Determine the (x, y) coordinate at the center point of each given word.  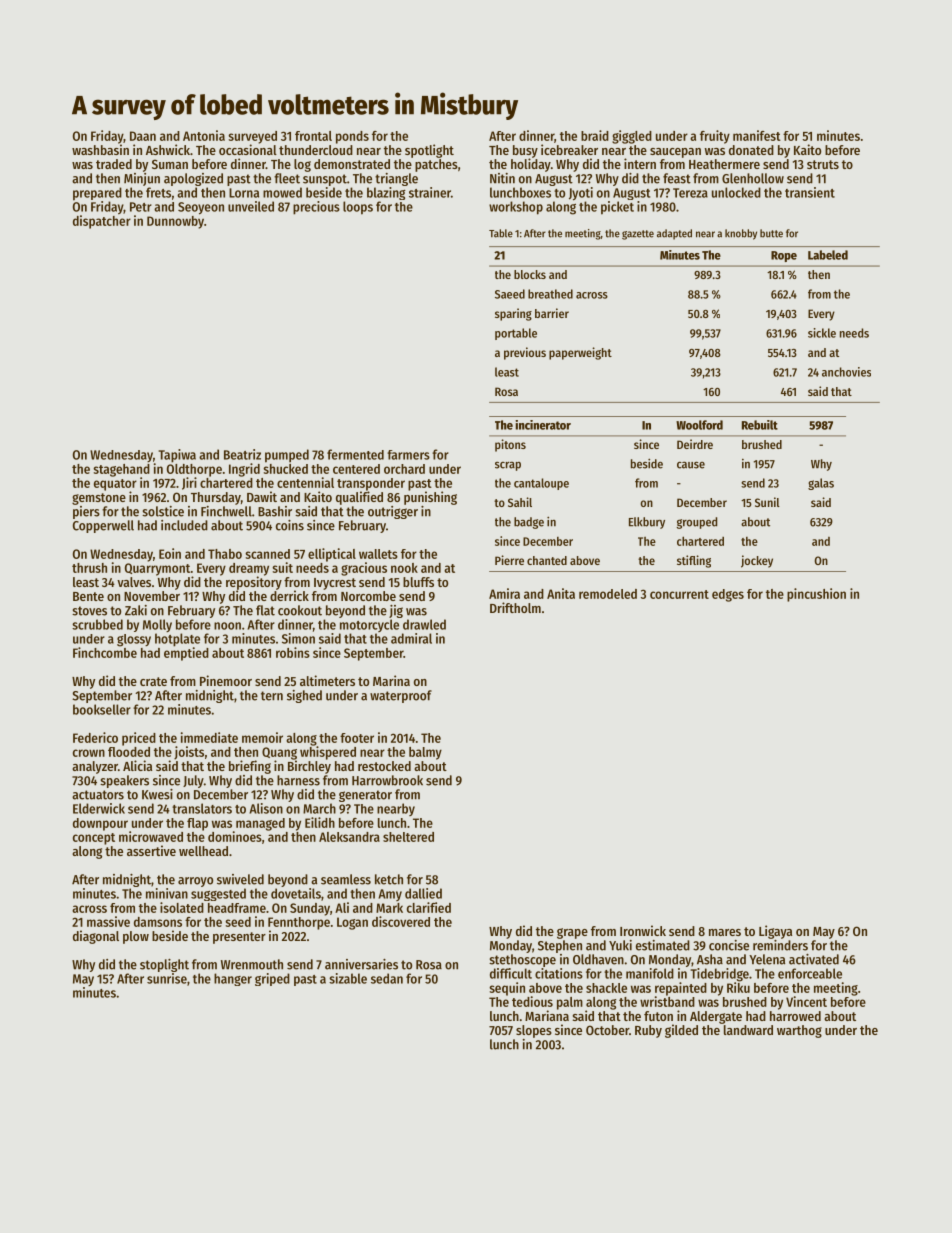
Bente (88, 596)
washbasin (100, 149)
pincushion (816, 595)
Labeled (828, 255)
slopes (534, 1031)
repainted (681, 989)
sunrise (167, 978)
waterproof (401, 696)
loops (358, 208)
